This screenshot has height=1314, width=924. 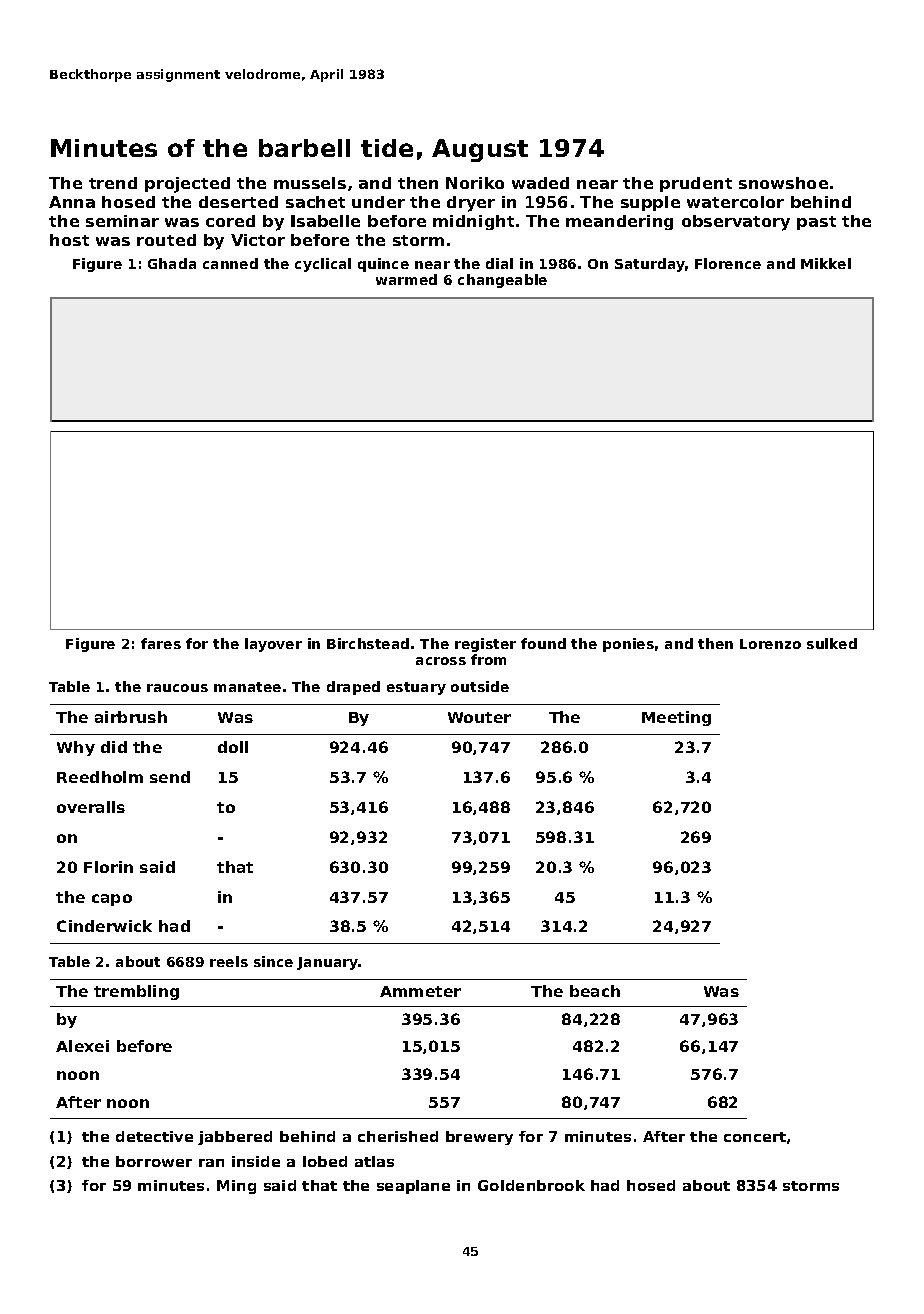 What do you see at coordinates (136, 992) in the screenshot?
I see `trembling` at bounding box center [136, 992].
